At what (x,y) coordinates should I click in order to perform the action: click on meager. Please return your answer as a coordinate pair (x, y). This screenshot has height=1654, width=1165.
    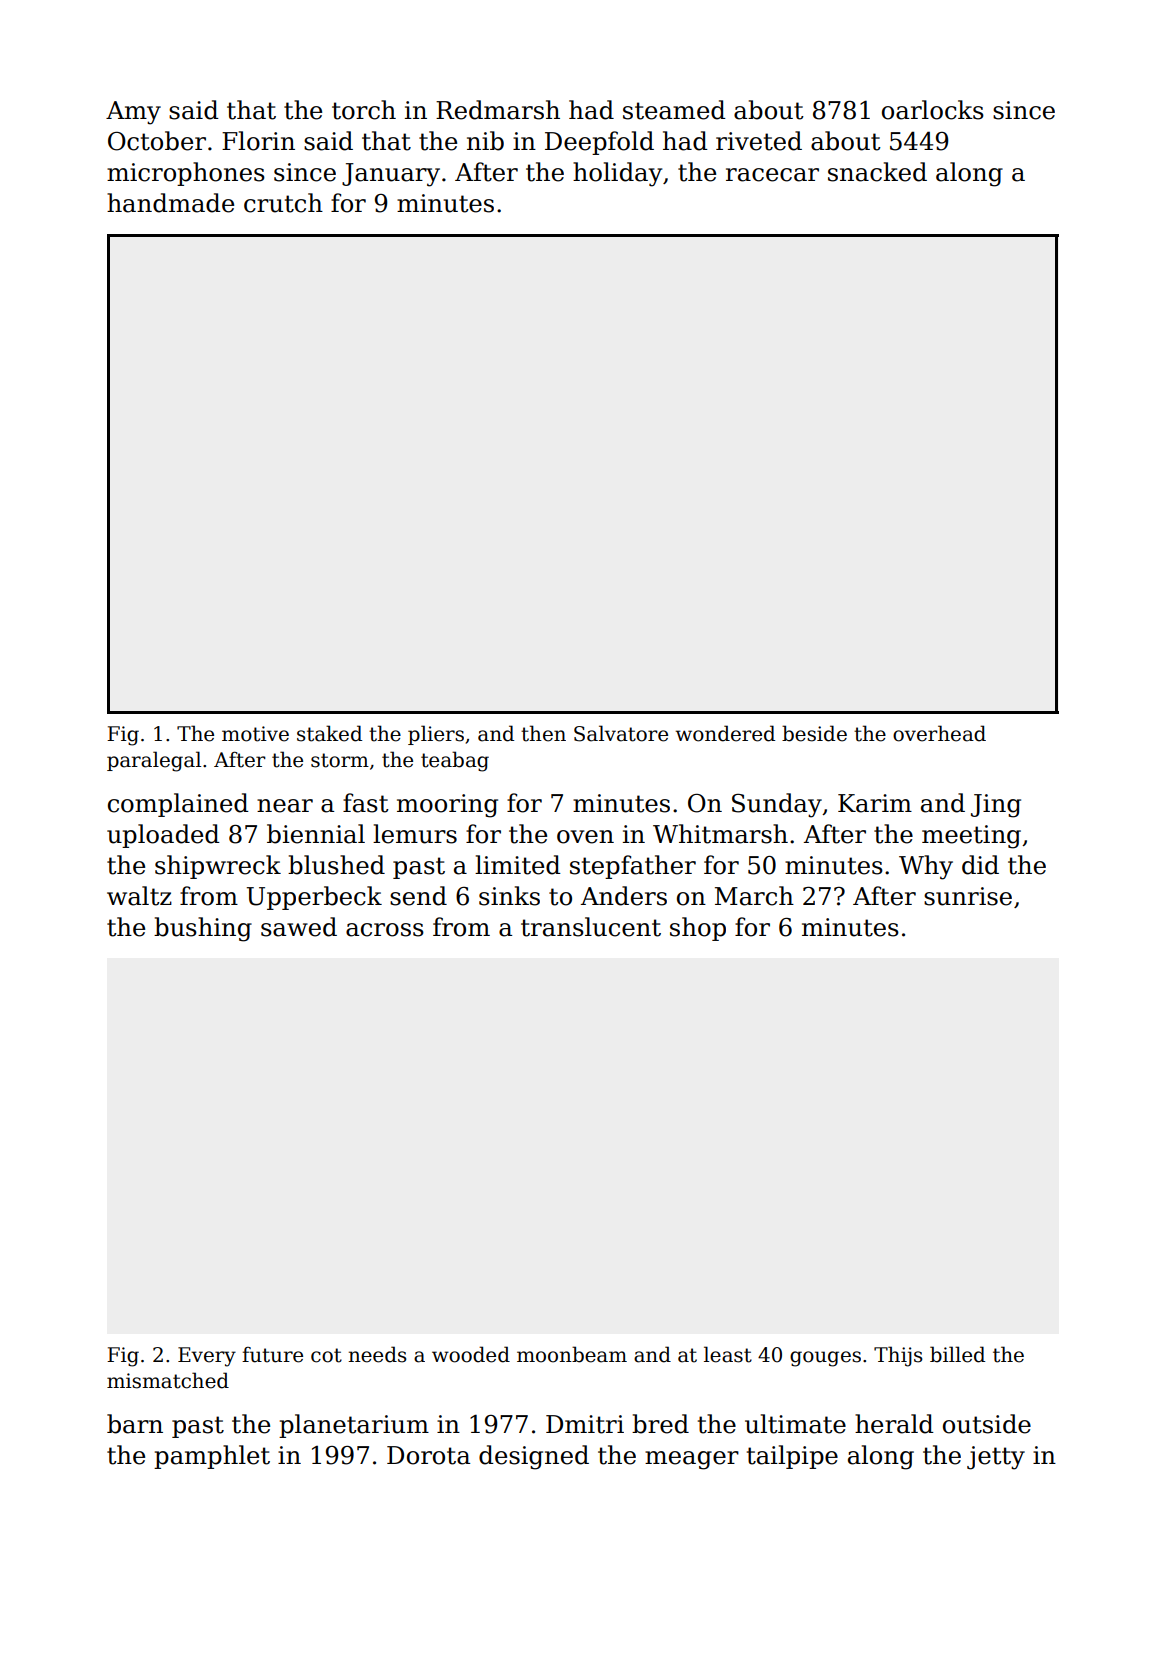
    Looking at the image, I should click on (692, 1460).
